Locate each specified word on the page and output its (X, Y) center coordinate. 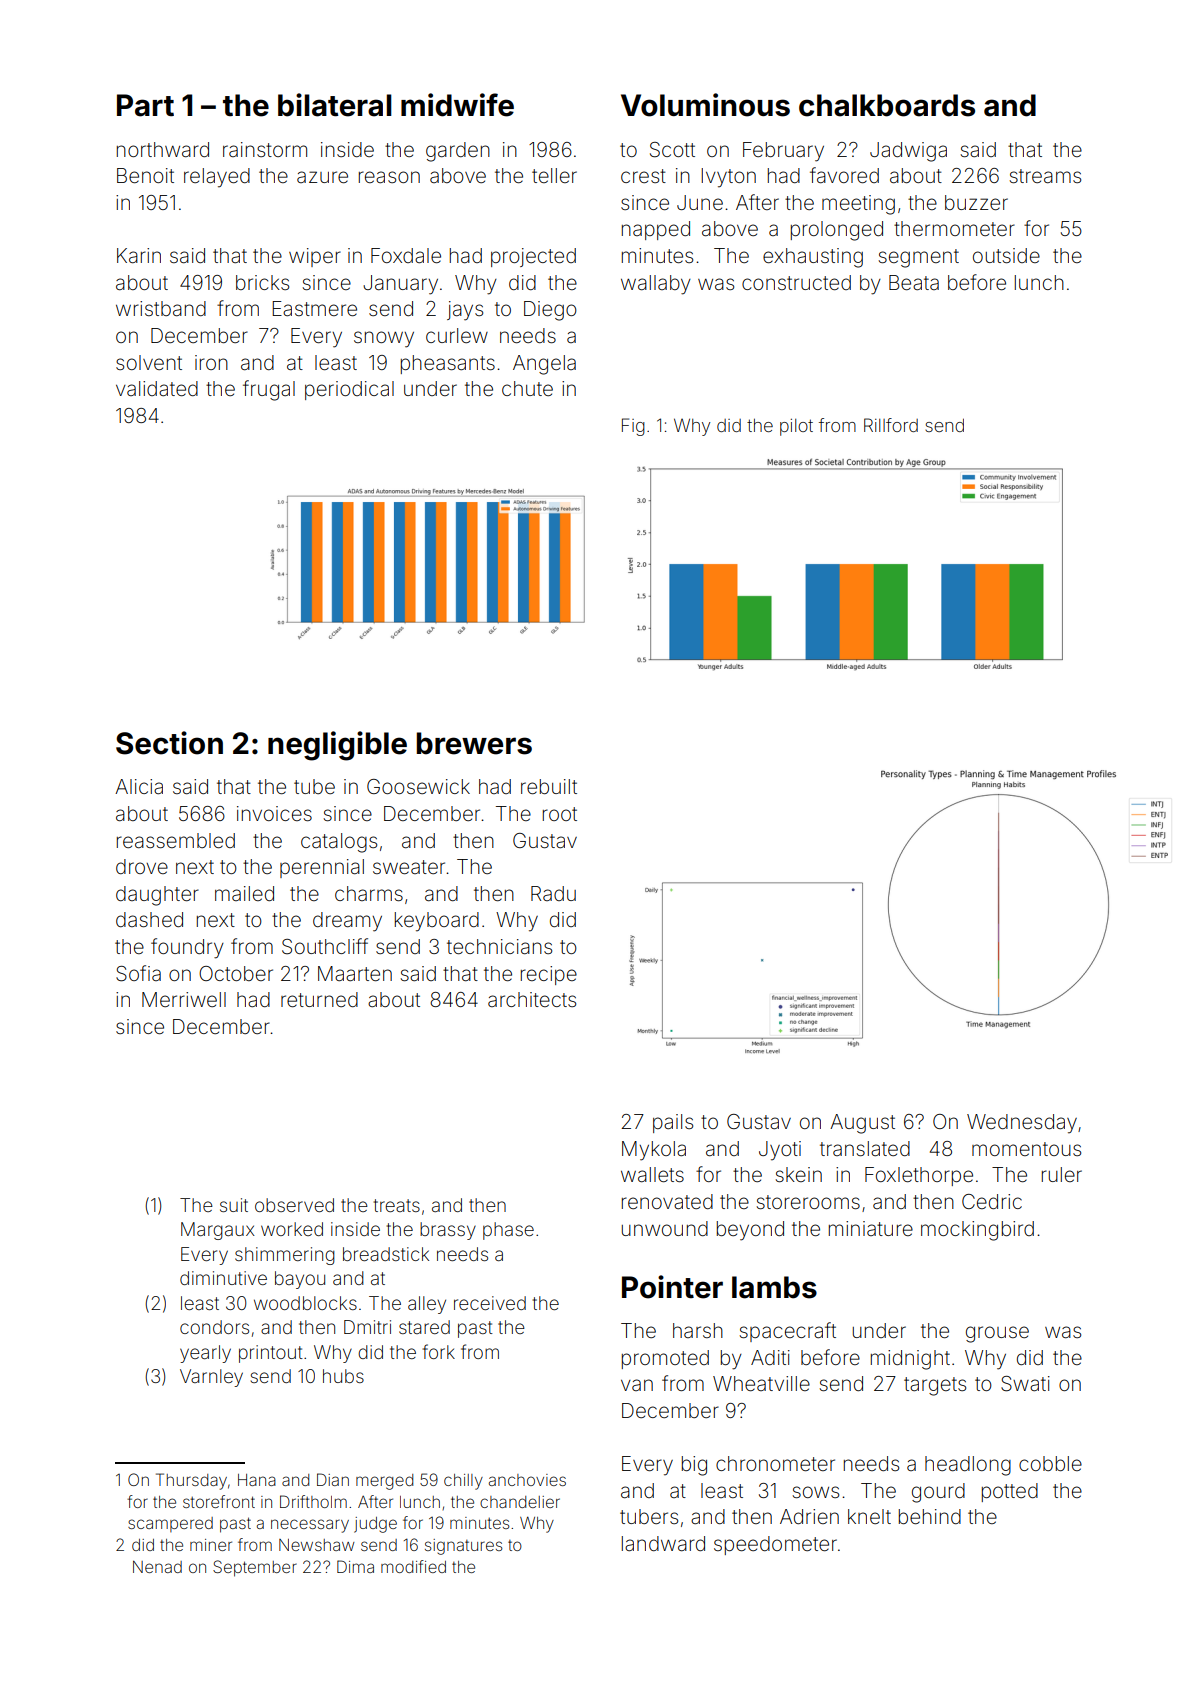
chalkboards (887, 105)
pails (673, 1123)
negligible (337, 746)
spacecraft (788, 1332)
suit (234, 1205)
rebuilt (549, 786)
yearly (205, 1354)
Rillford (891, 425)
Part (145, 105)
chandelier (520, 1502)
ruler (1062, 1174)
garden (458, 152)
